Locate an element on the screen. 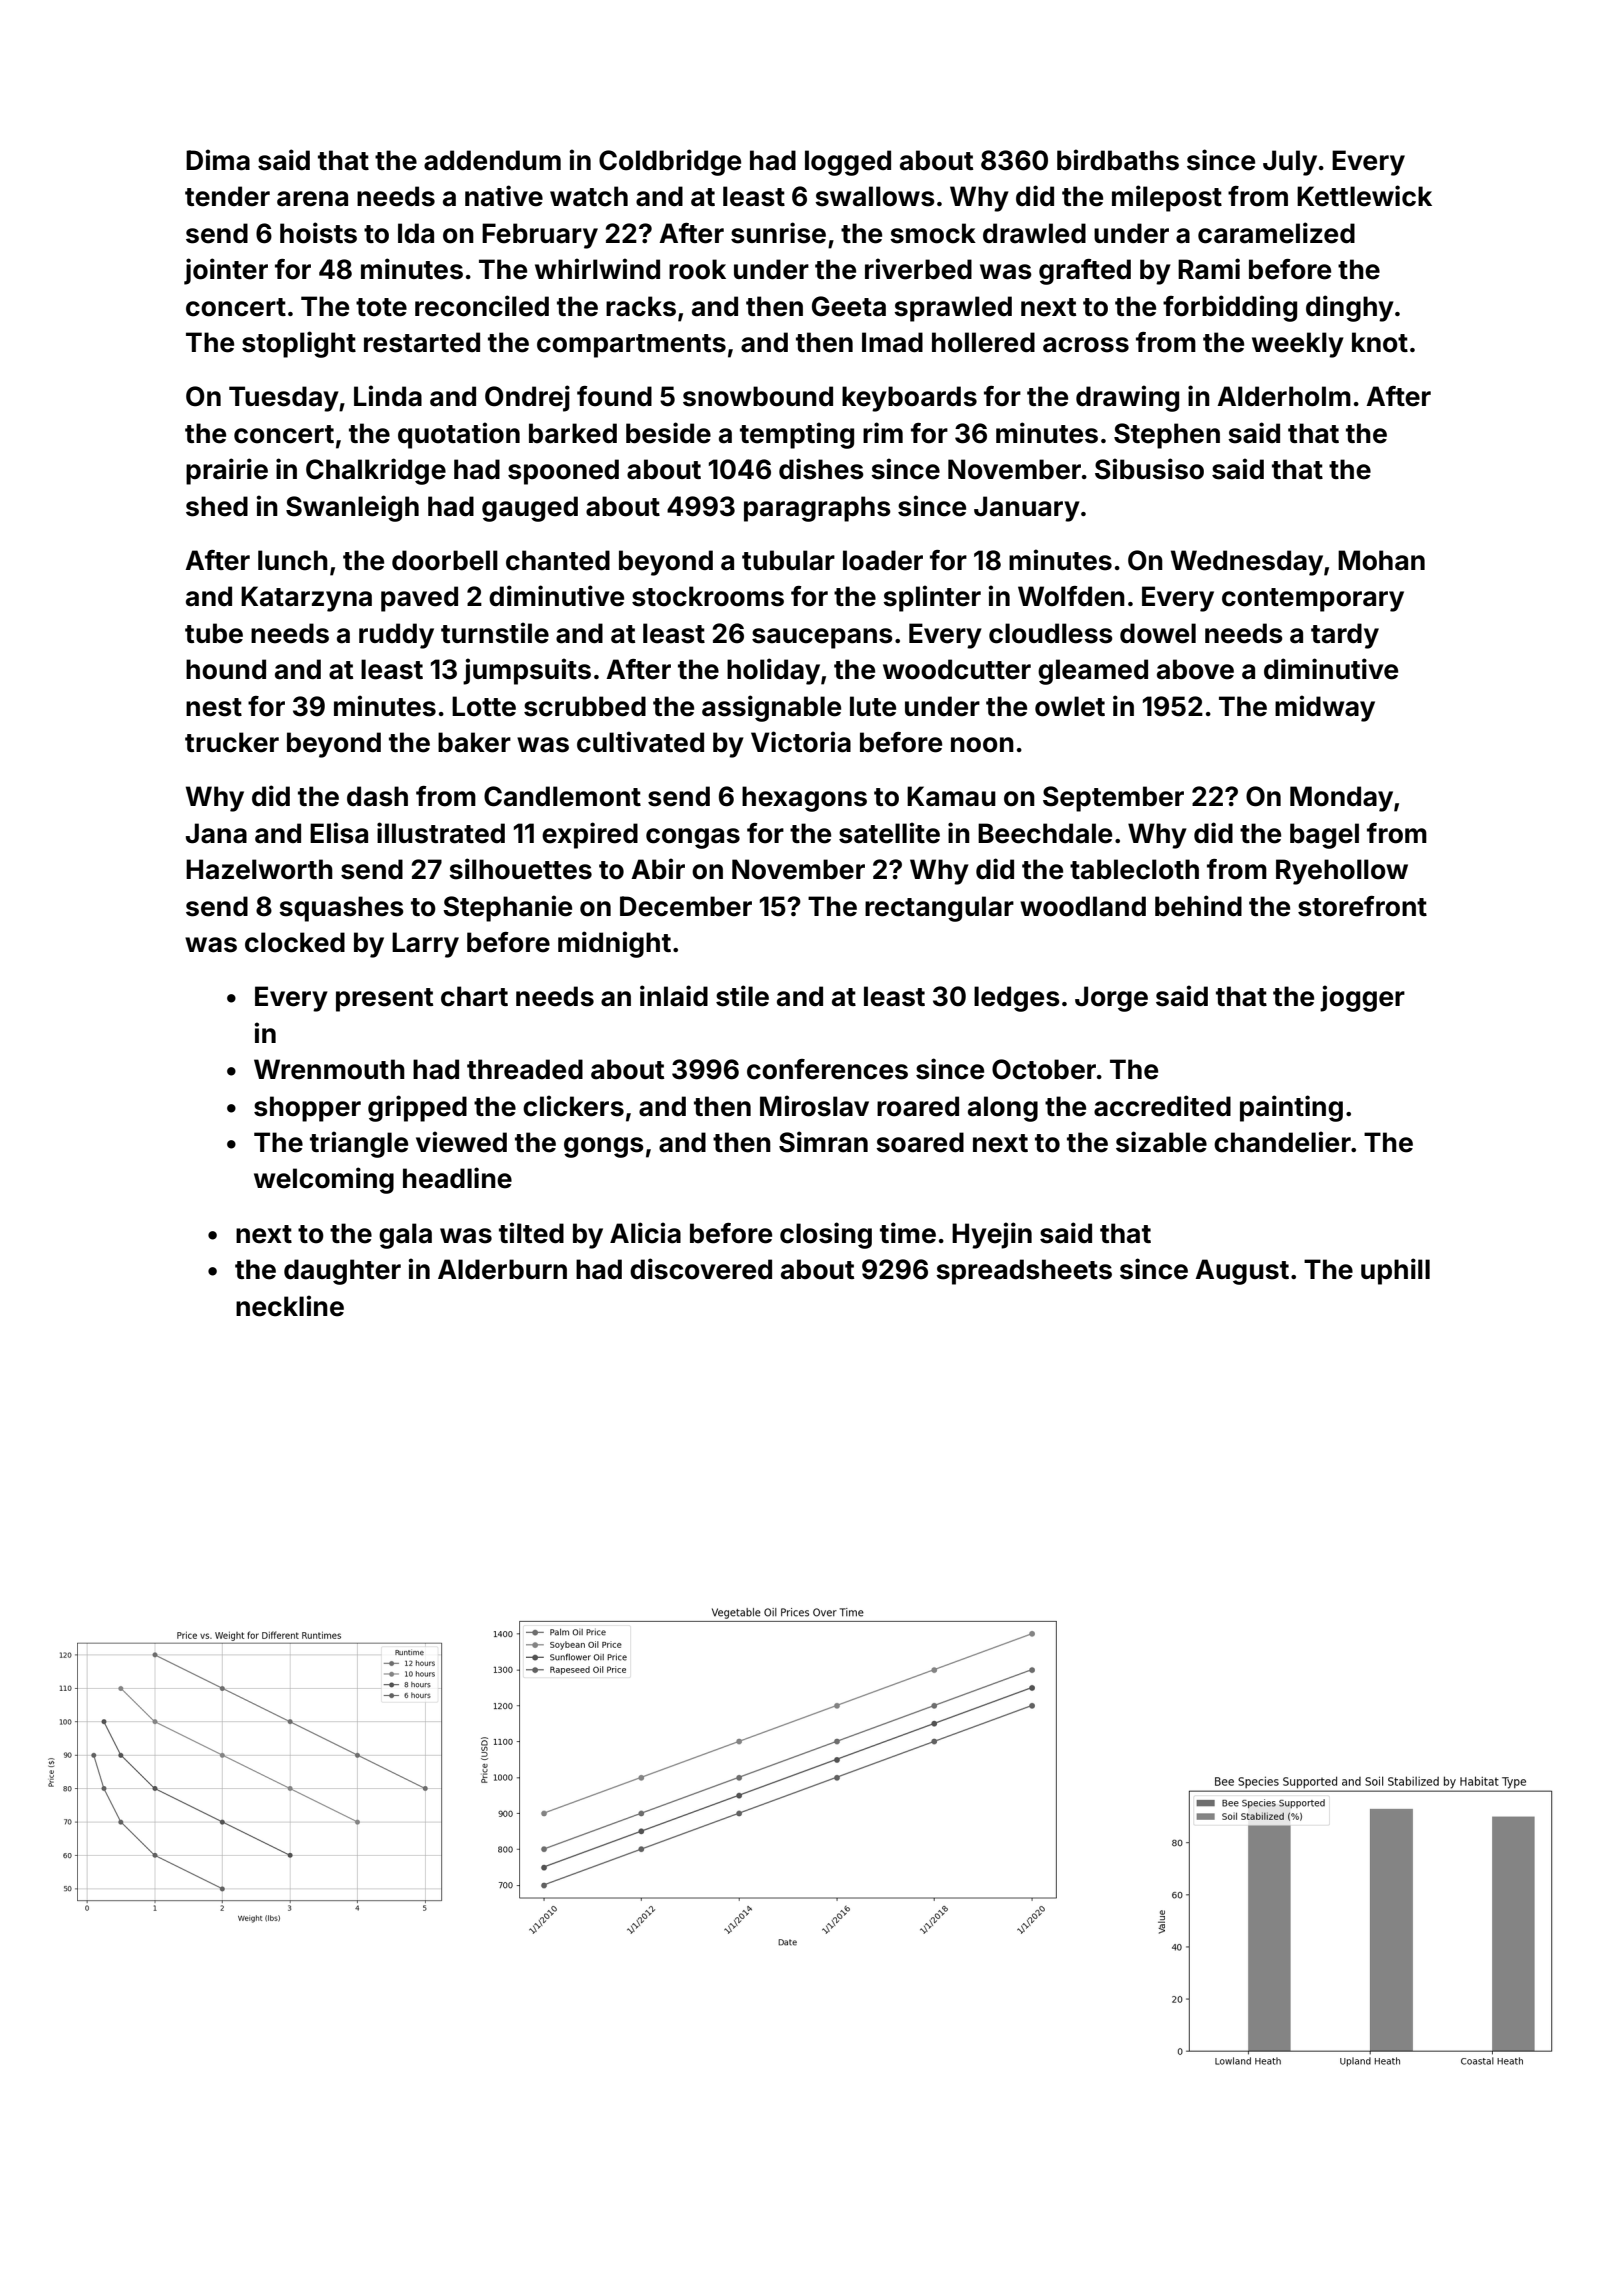 Image resolution: width=1620 pixels, height=2292 pixels. milepost is located at coordinates (1167, 198).
